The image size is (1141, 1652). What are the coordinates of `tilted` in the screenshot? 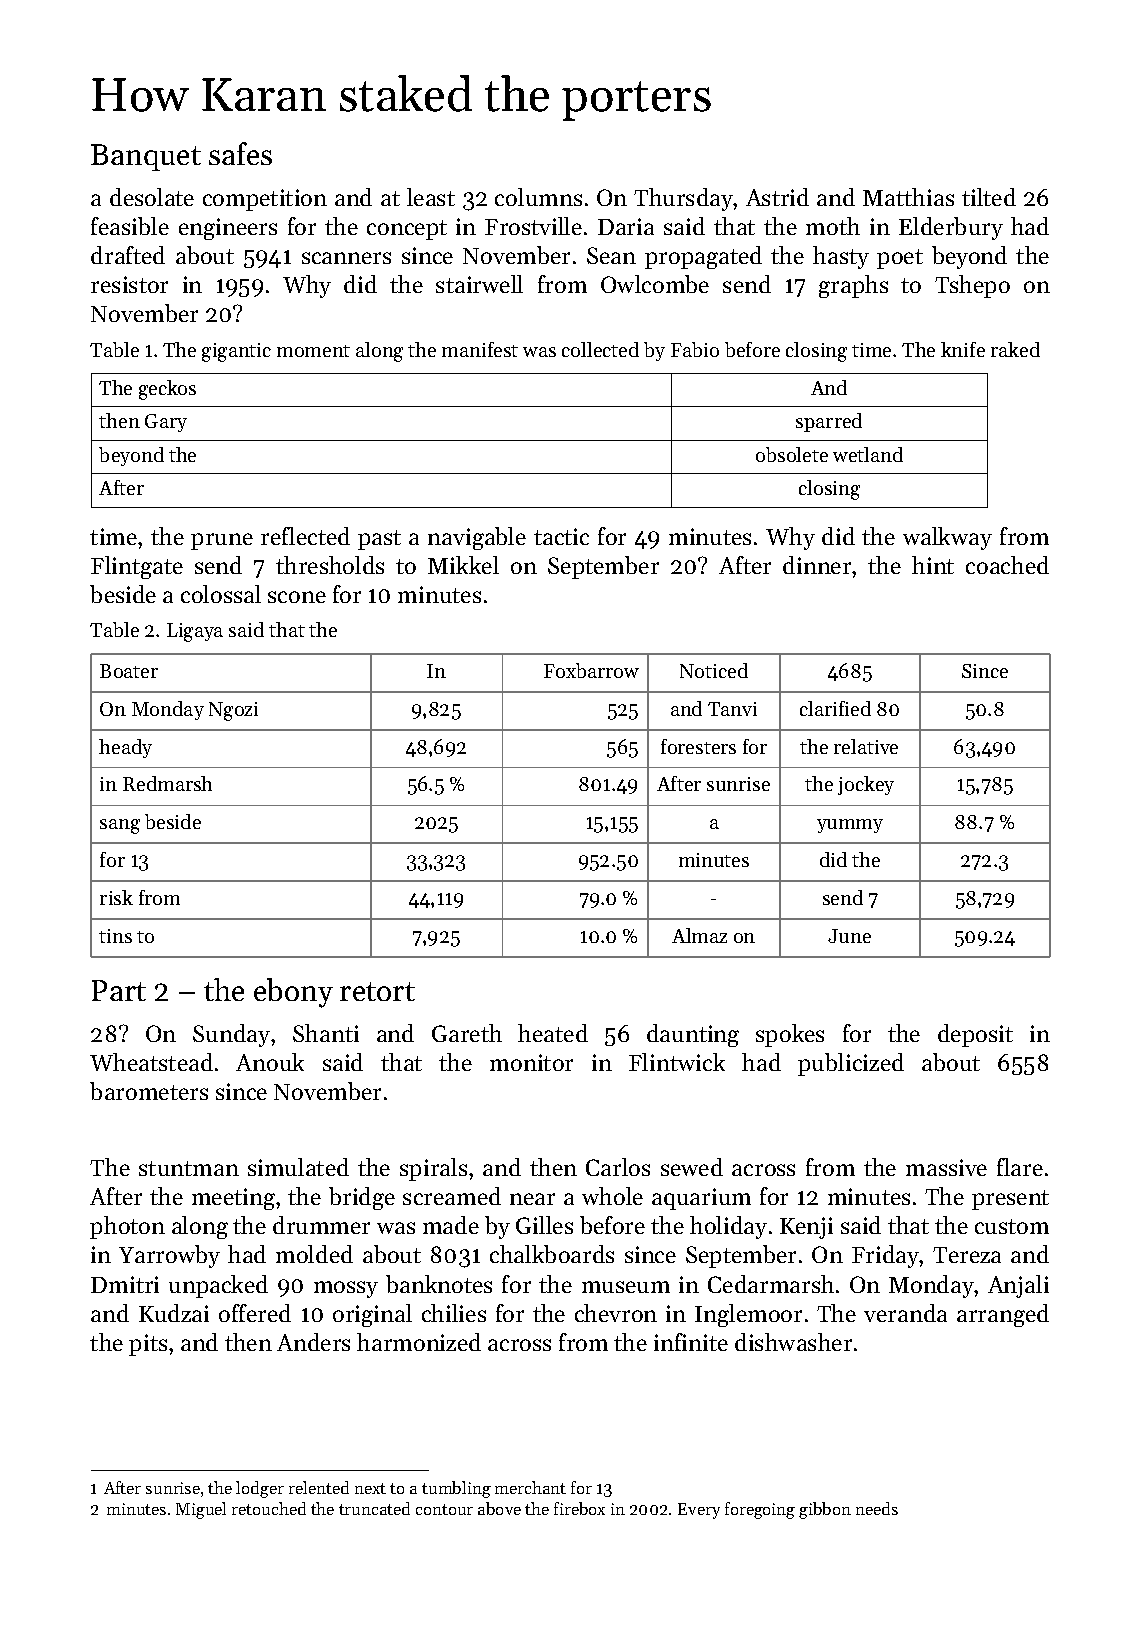 It's located at (989, 197).
